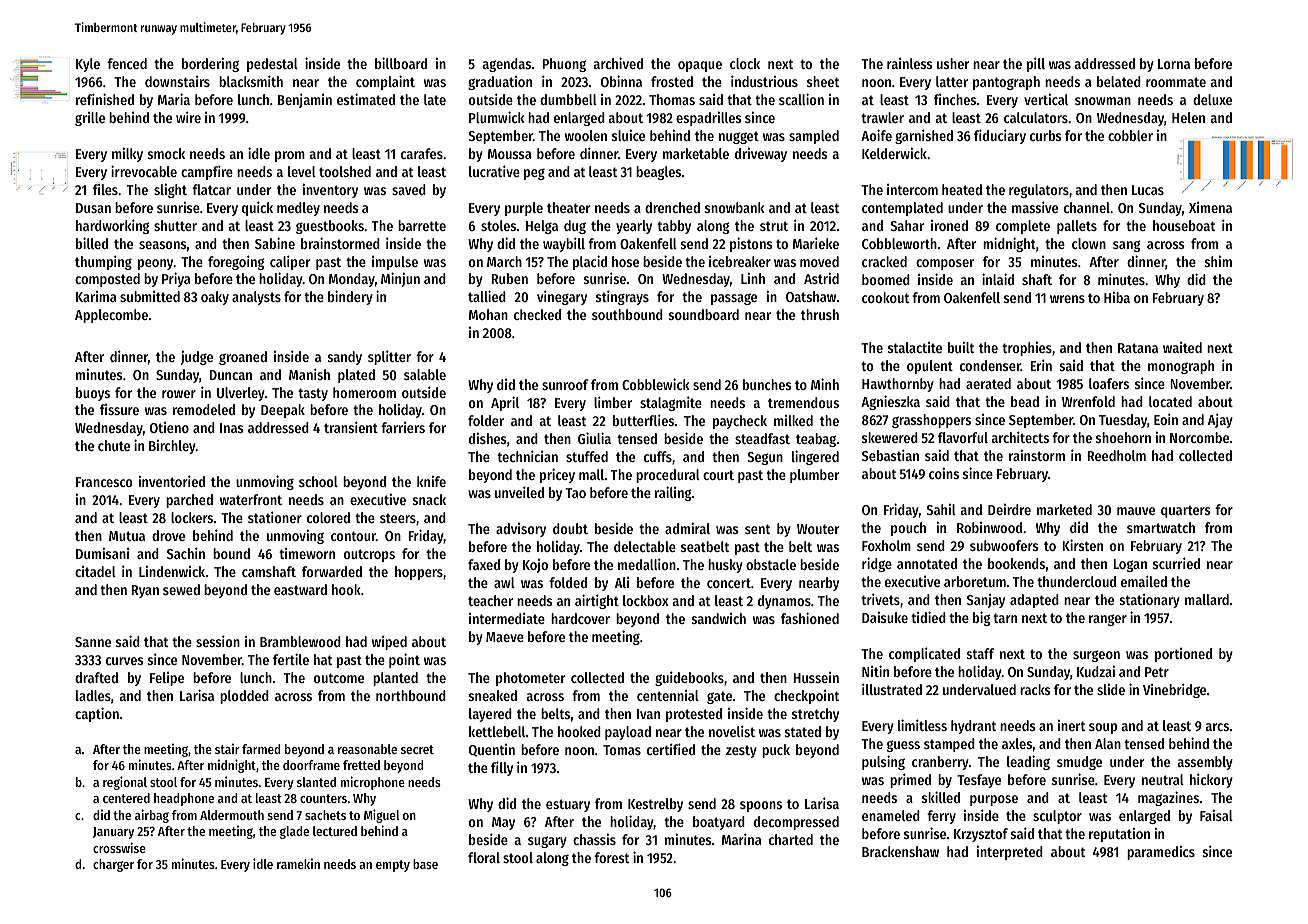 The width and height of the image is (1308, 924). Describe the element at coordinates (761, 155) in the image. I see `driveway` at that location.
